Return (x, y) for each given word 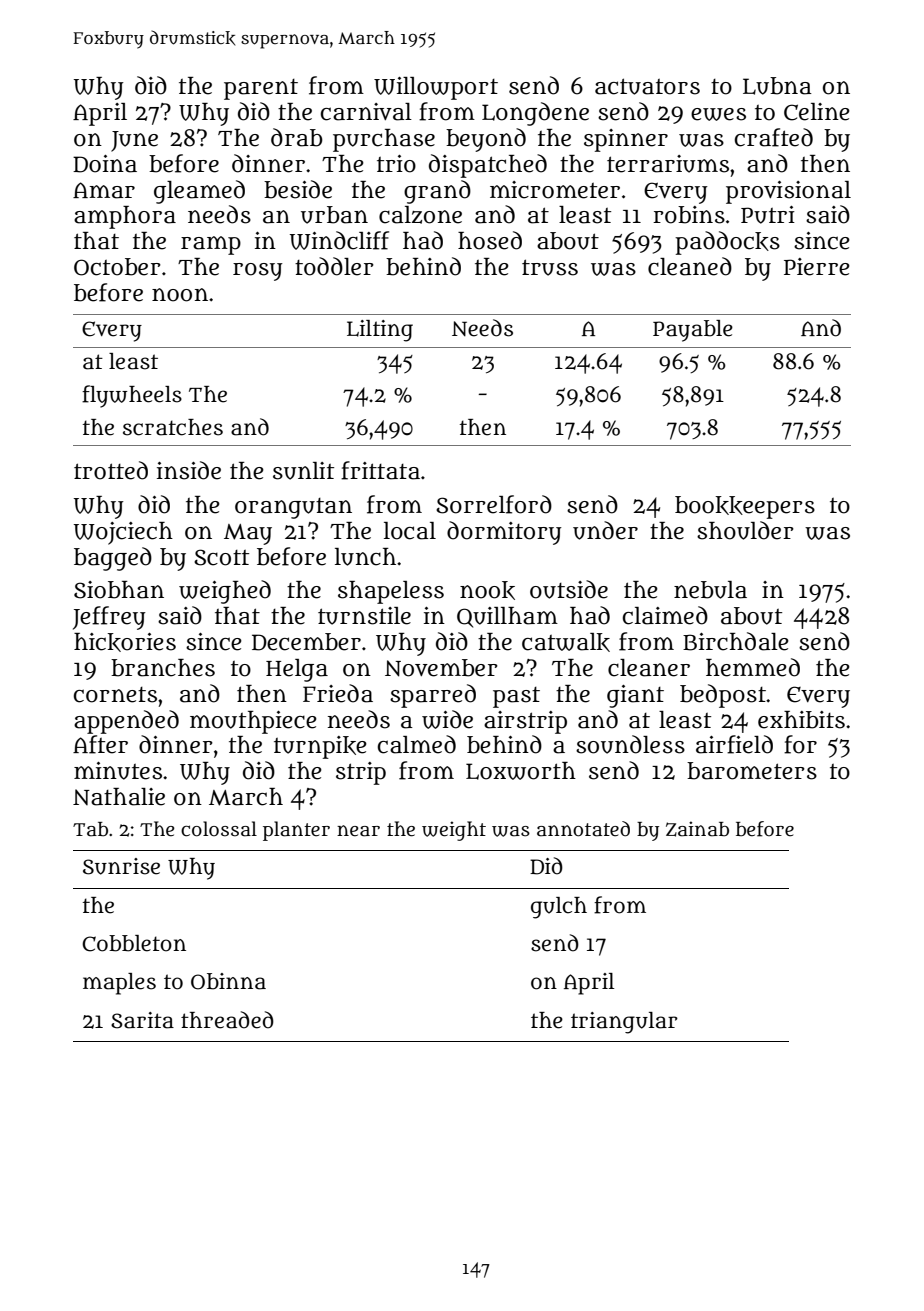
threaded (227, 1020)
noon (180, 295)
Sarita (142, 1020)
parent (261, 89)
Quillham (507, 617)
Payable (693, 331)
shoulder (745, 530)
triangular (624, 1023)
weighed (225, 592)
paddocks (727, 243)
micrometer (555, 190)
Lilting (380, 331)
